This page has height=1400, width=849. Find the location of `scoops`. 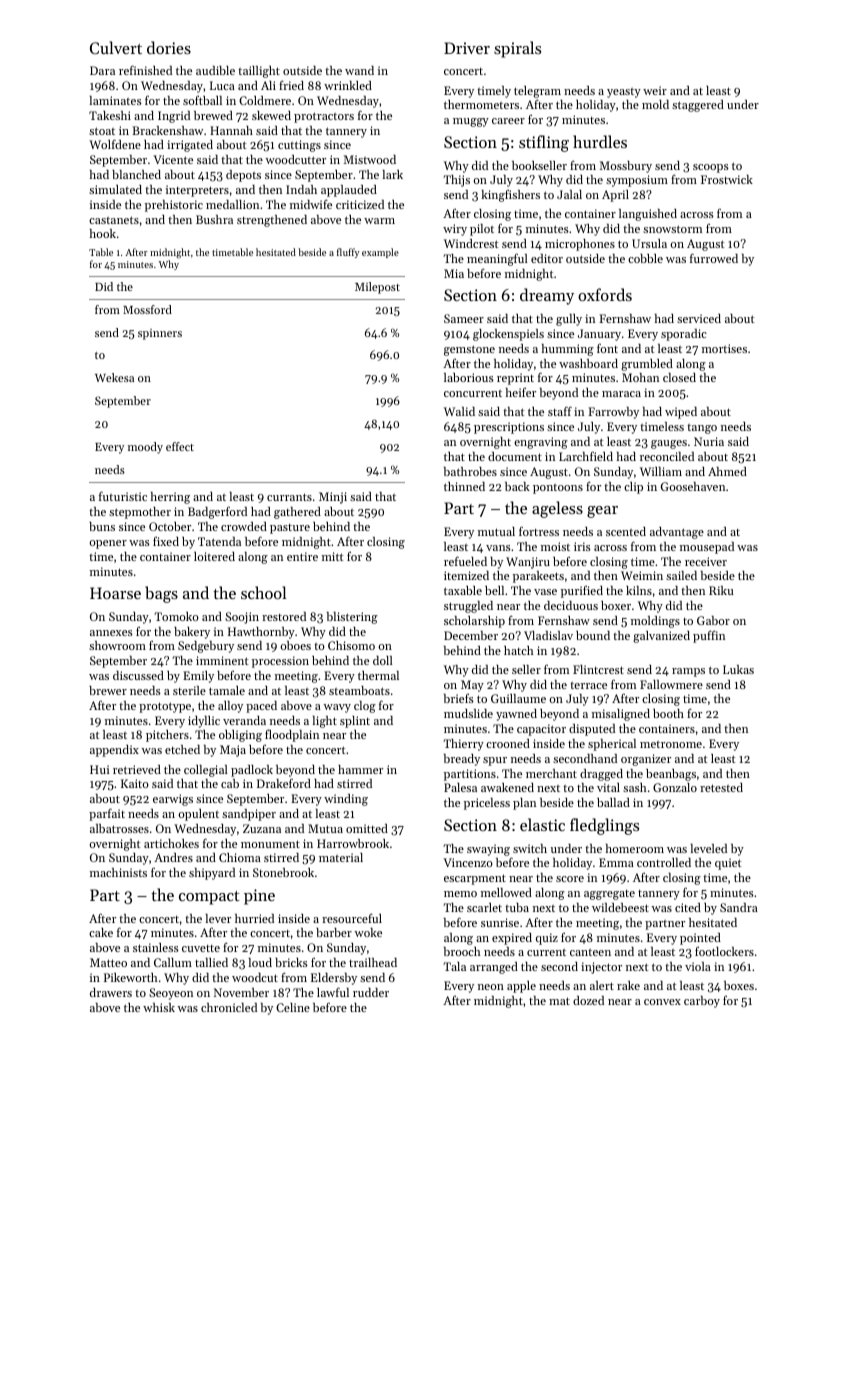

scoops is located at coordinates (711, 168).
